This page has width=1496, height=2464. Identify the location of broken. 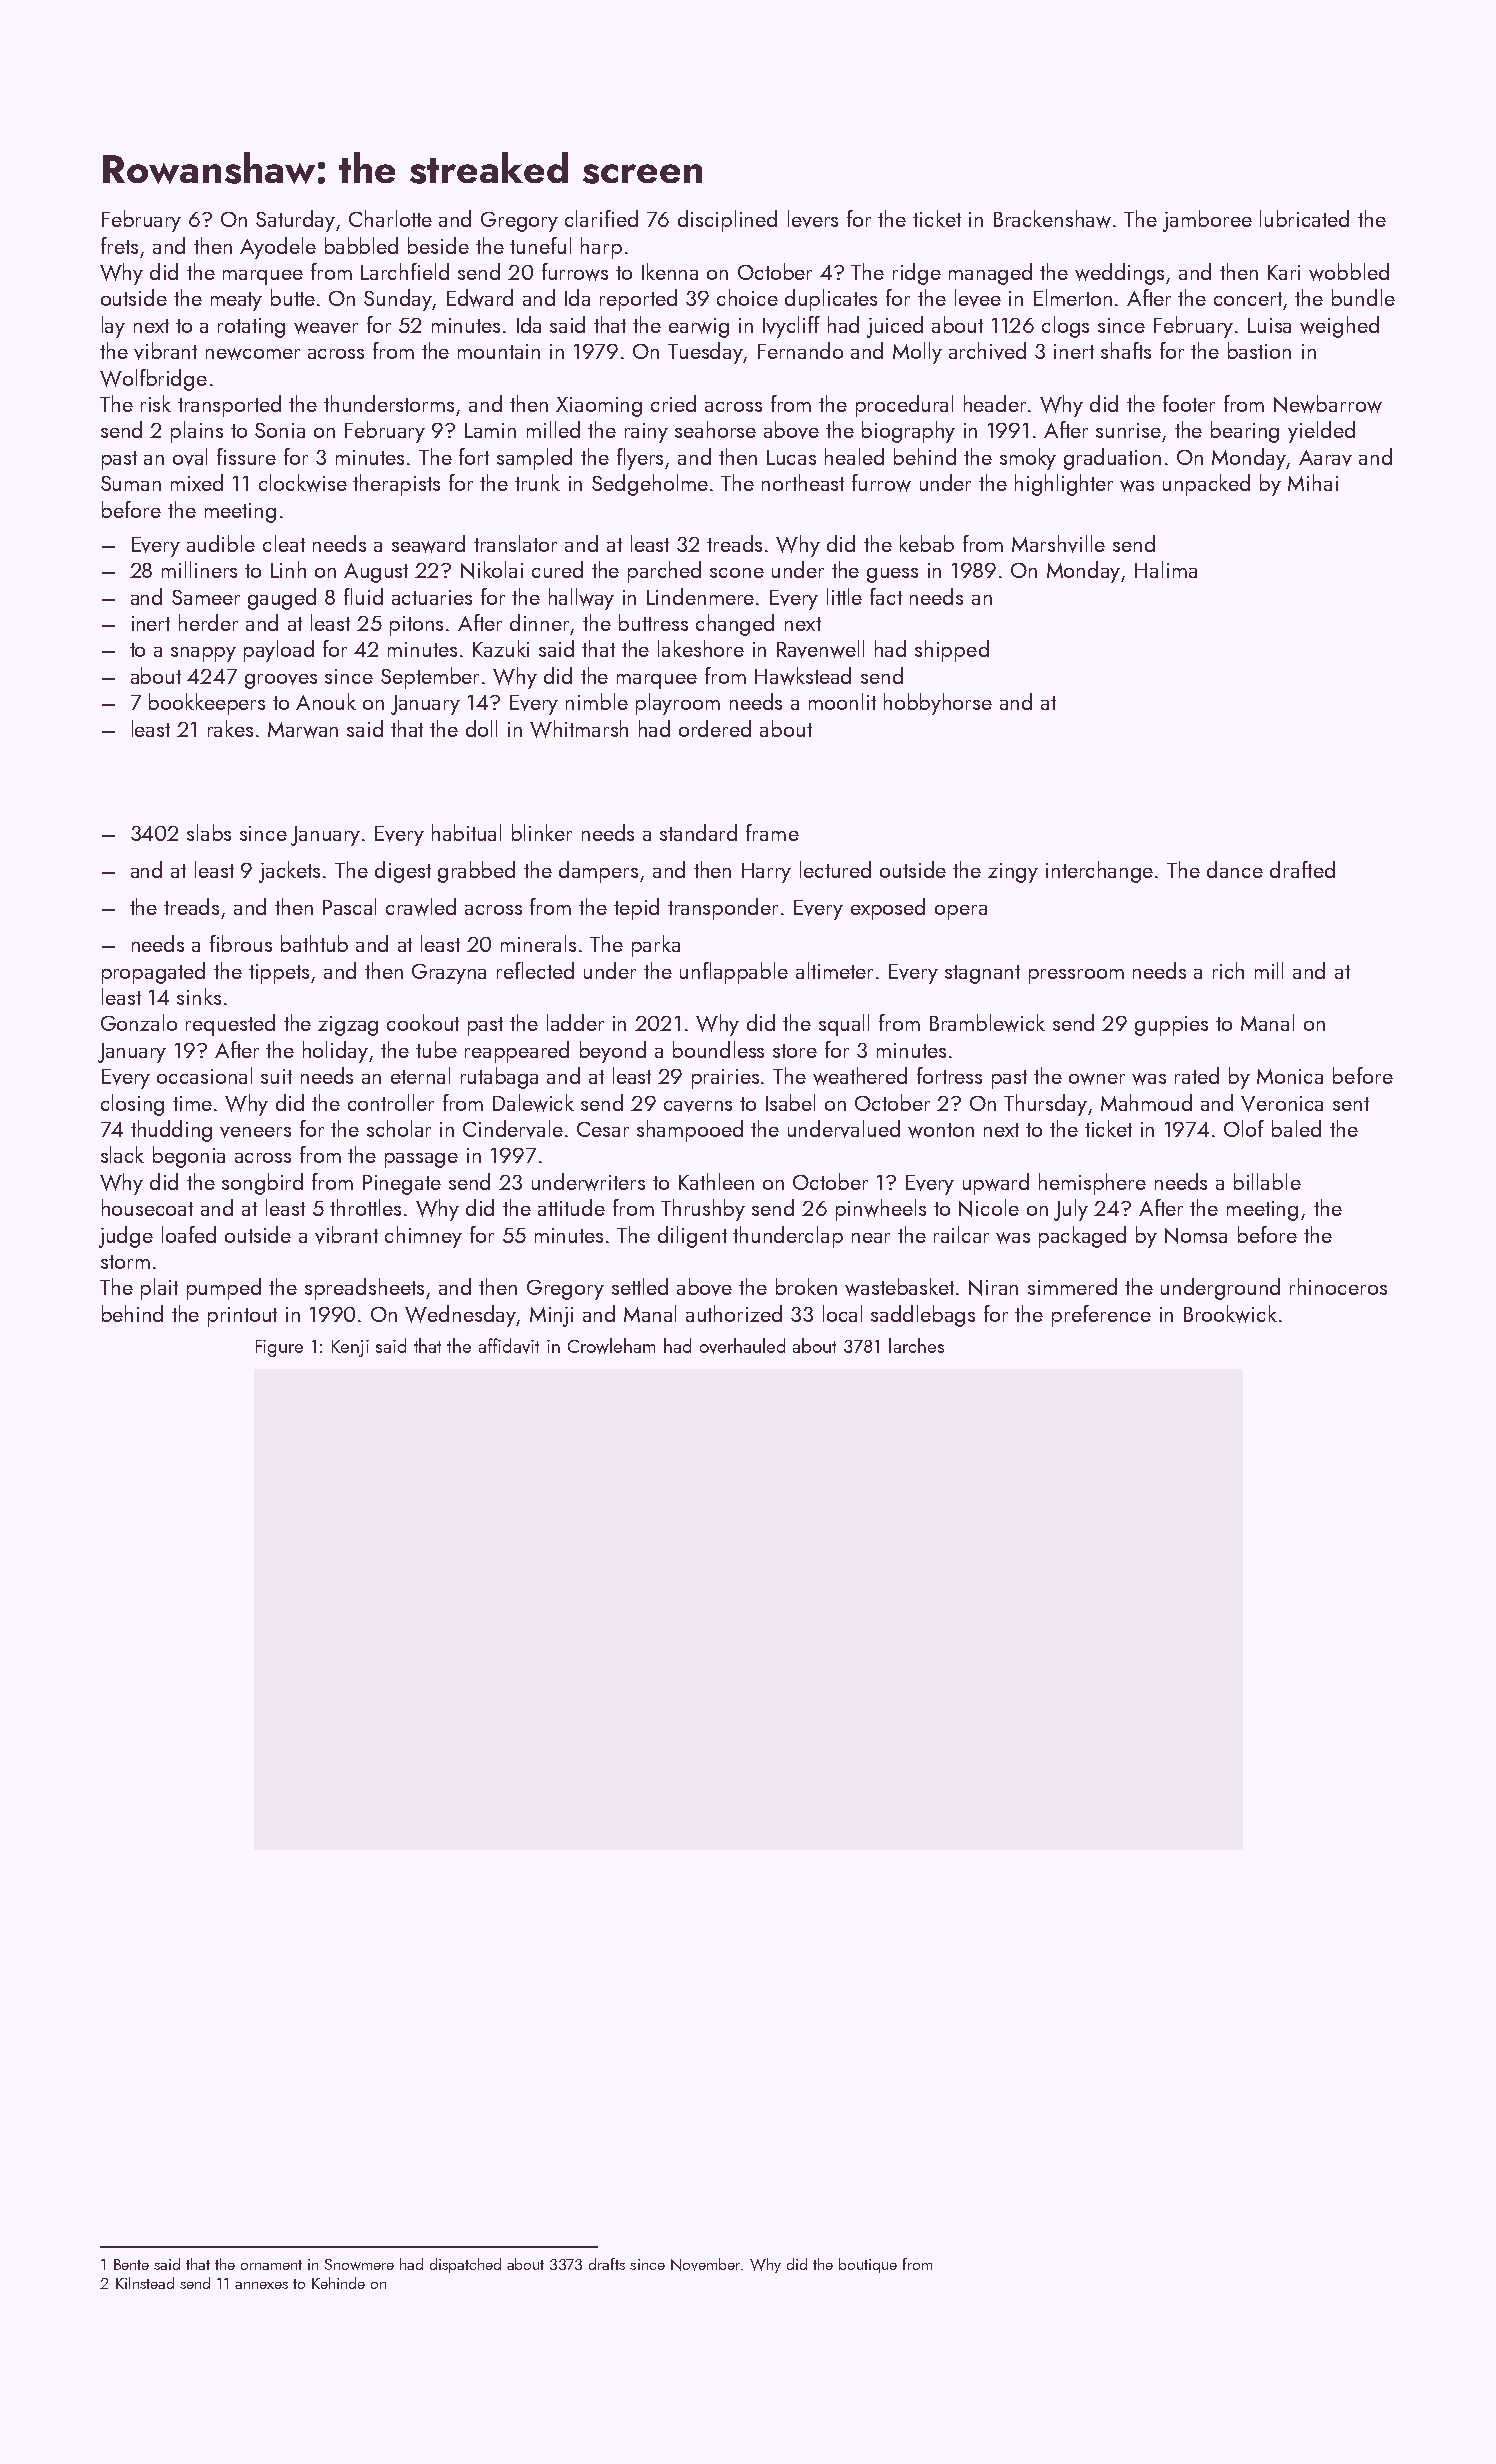
(806, 1286).
